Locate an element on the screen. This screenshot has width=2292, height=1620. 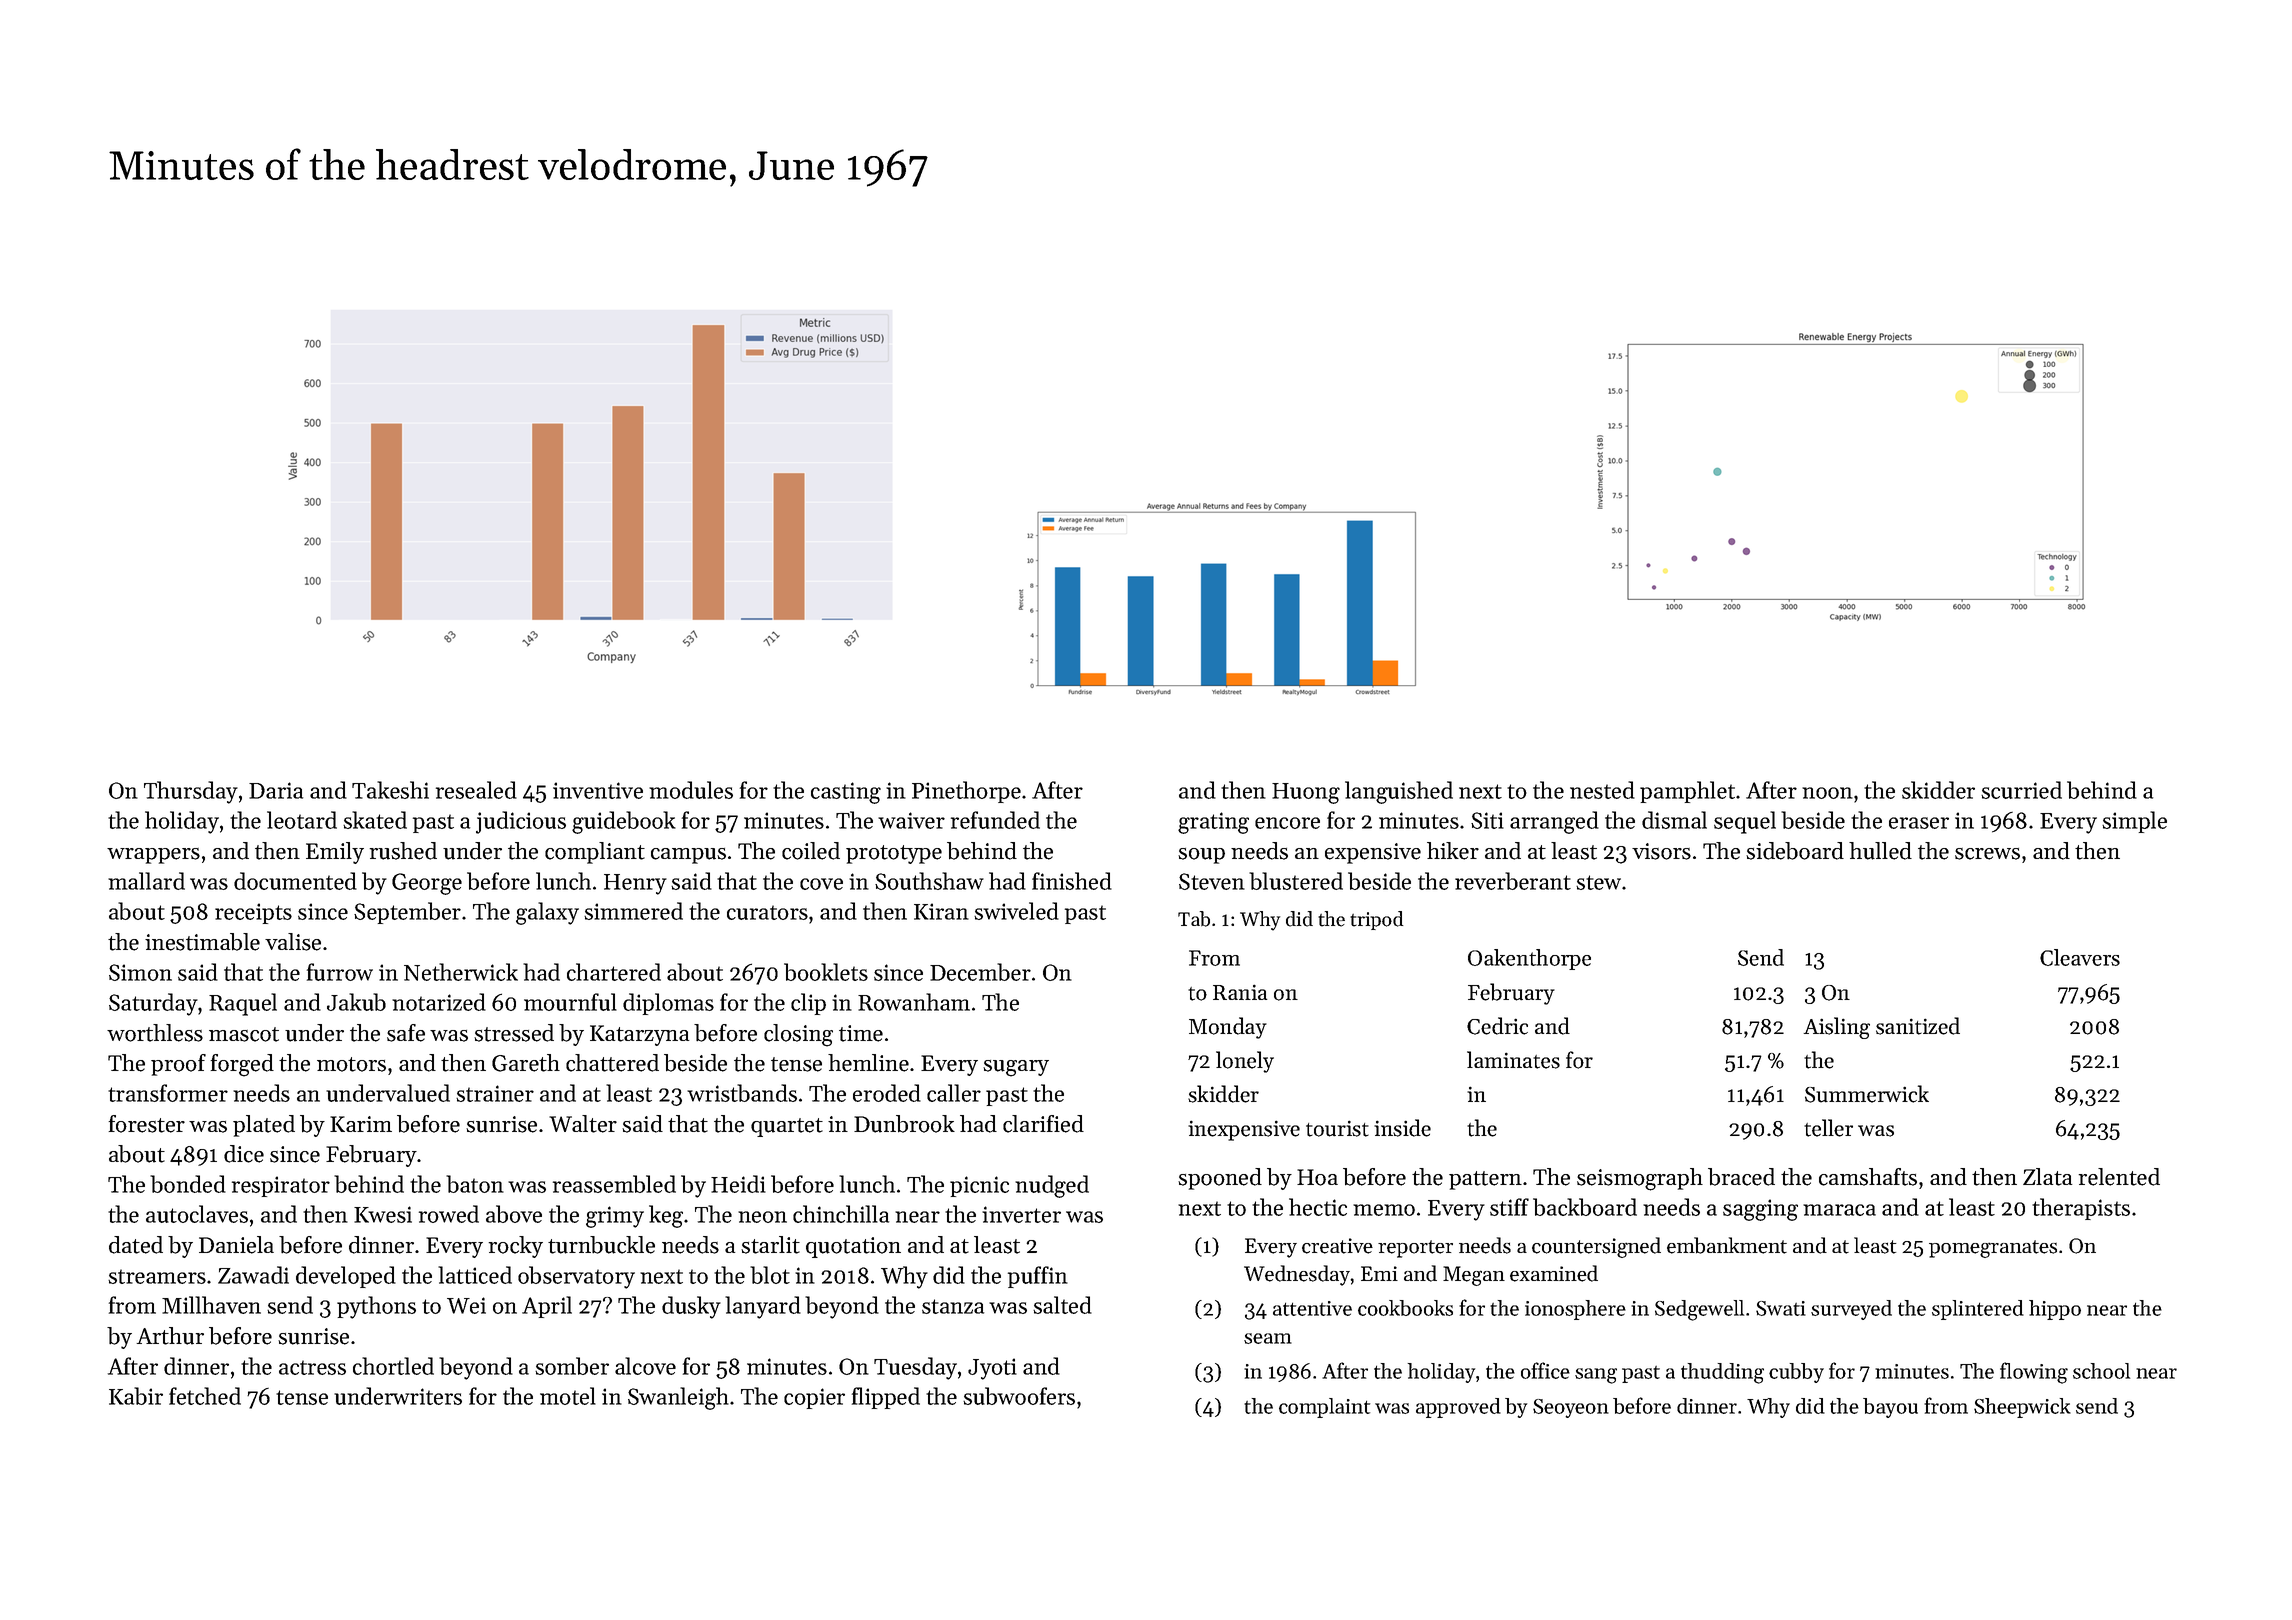
creative is located at coordinates (1337, 1246).
